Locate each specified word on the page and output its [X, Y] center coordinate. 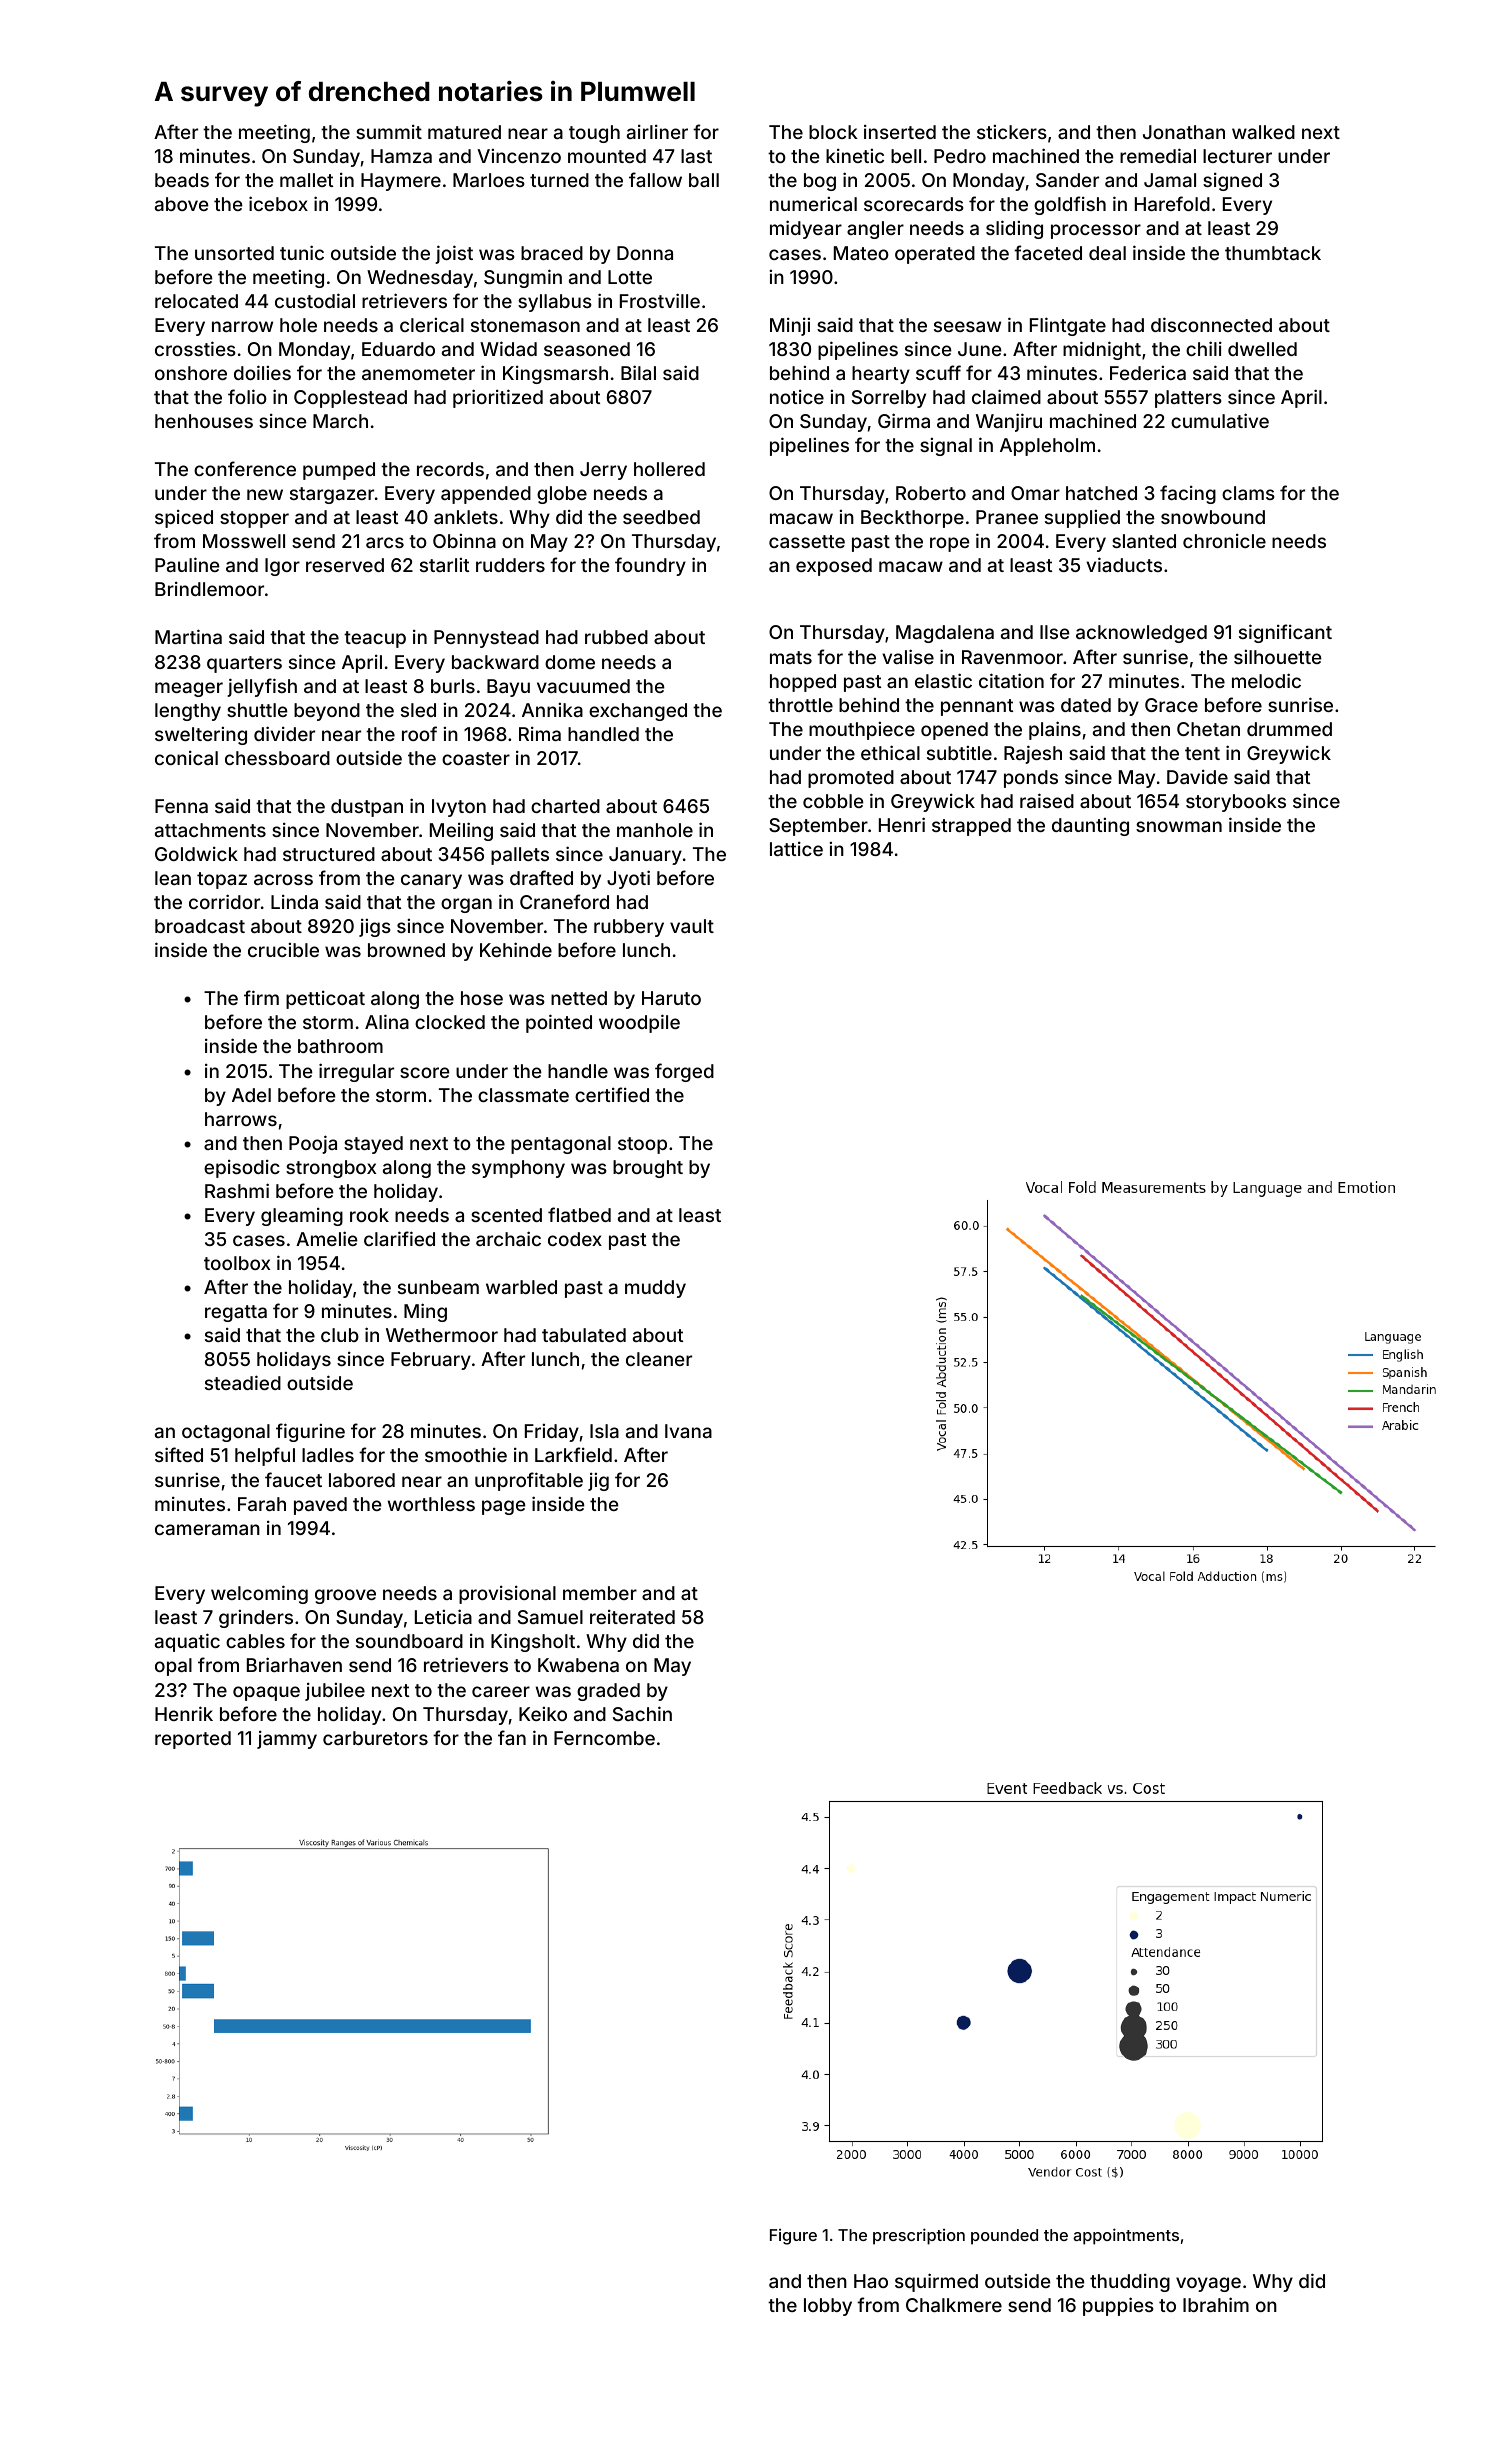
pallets [520, 856]
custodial [315, 300]
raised [1047, 800]
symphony [518, 1169]
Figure [793, 2237]
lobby [828, 2307]
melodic [1266, 680]
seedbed [661, 517]
